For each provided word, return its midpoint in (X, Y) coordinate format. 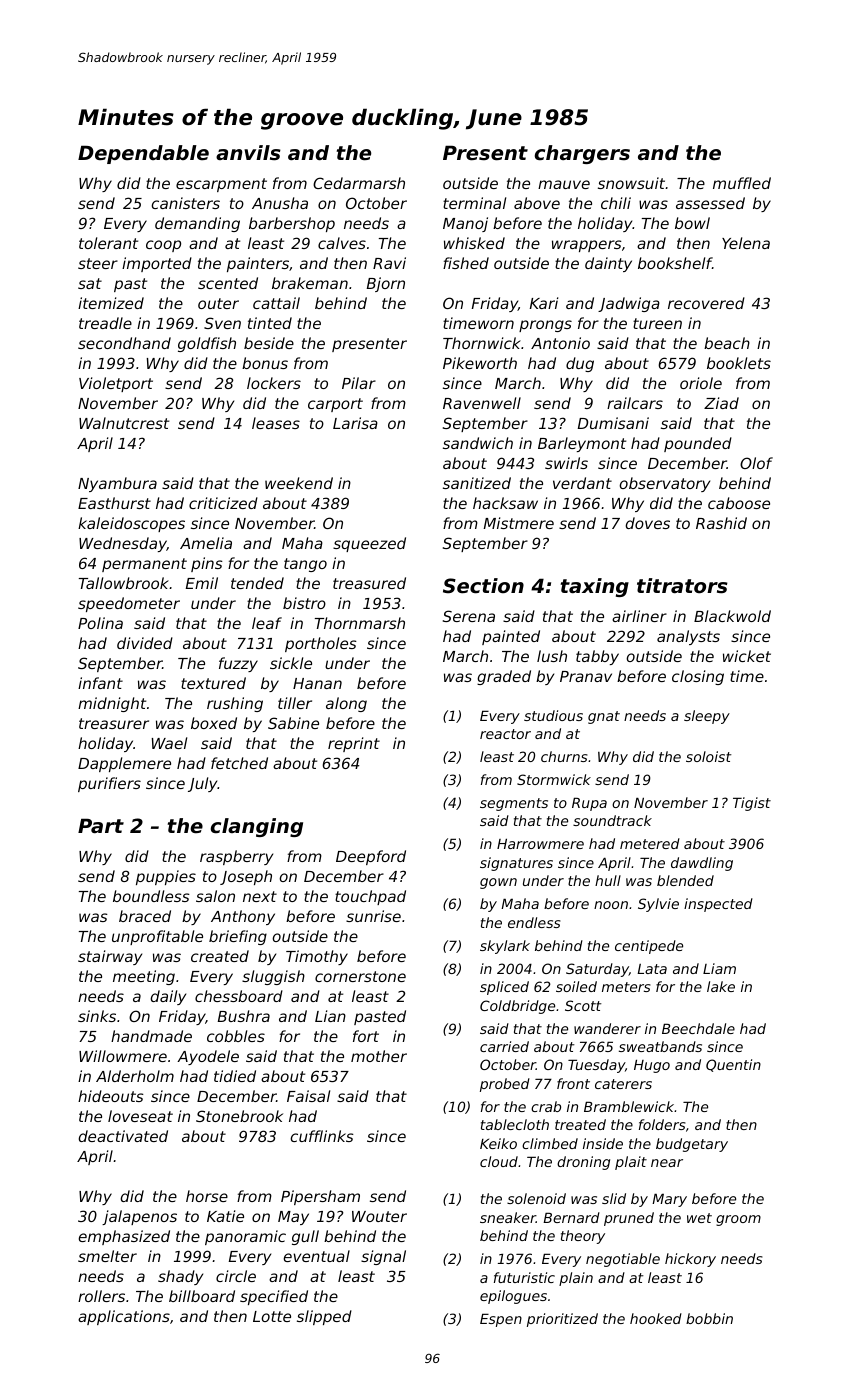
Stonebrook (239, 1116)
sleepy (707, 717)
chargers (582, 154)
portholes (321, 644)
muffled (742, 183)
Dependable (143, 154)
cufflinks (322, 1136)
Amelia (206, 543)
